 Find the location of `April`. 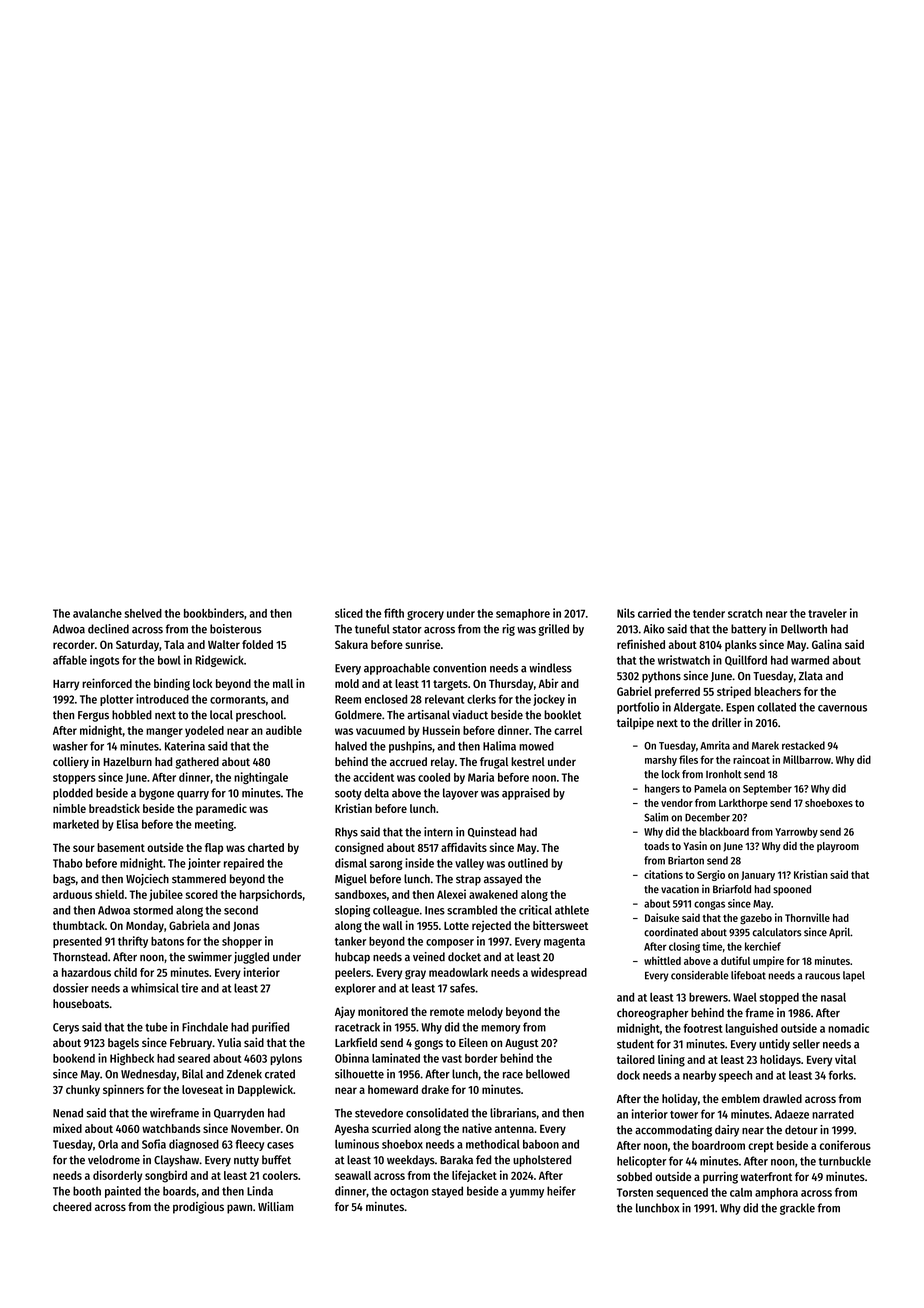

April is located at coordinates (839, 933).
